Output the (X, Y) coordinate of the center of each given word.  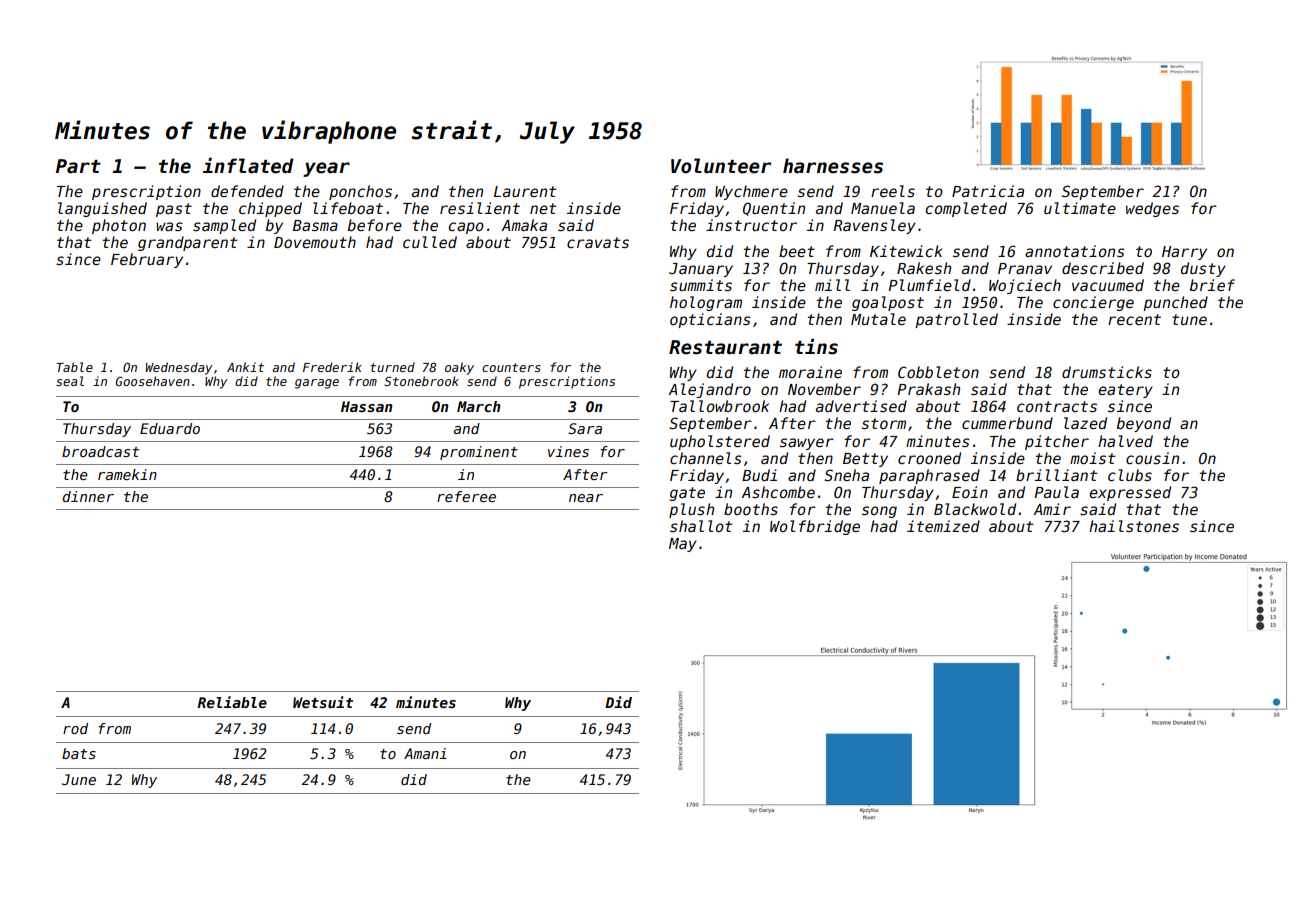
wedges (1152, 209)
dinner (88, 496)
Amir (1052, 509)
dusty (1203, 269)
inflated (248, 165)
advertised (861, 406)
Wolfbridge (815, 527)
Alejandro (709, 390)
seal (70, 381)
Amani (425, 753)
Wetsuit (323, 702)
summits (701, 285)
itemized (943, 526)
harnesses (833, 166)
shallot (701, 526)
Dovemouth (315, 242)
